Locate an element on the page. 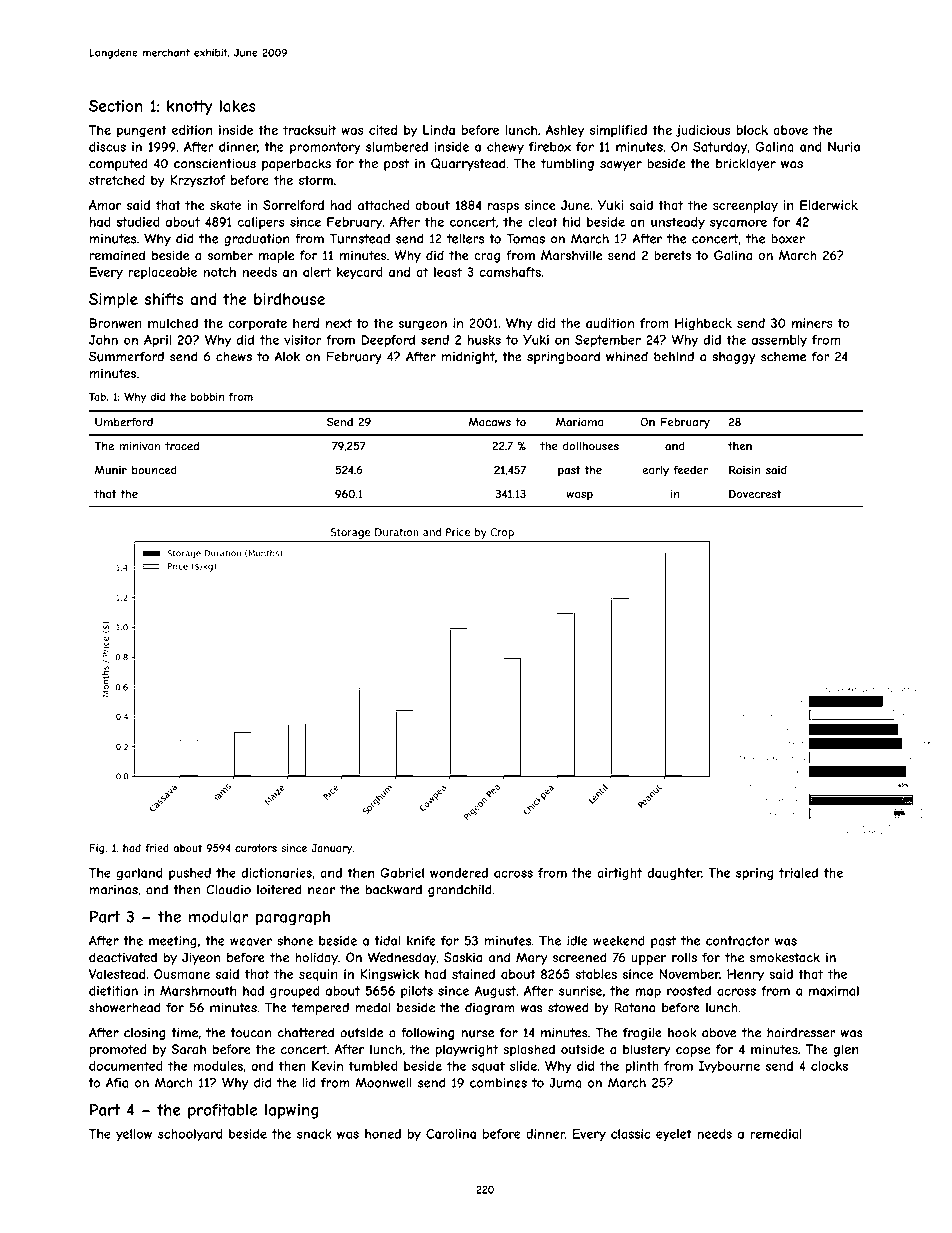 This image has width=952, height=1233. Afia is located at coordinates (117, 1083).
